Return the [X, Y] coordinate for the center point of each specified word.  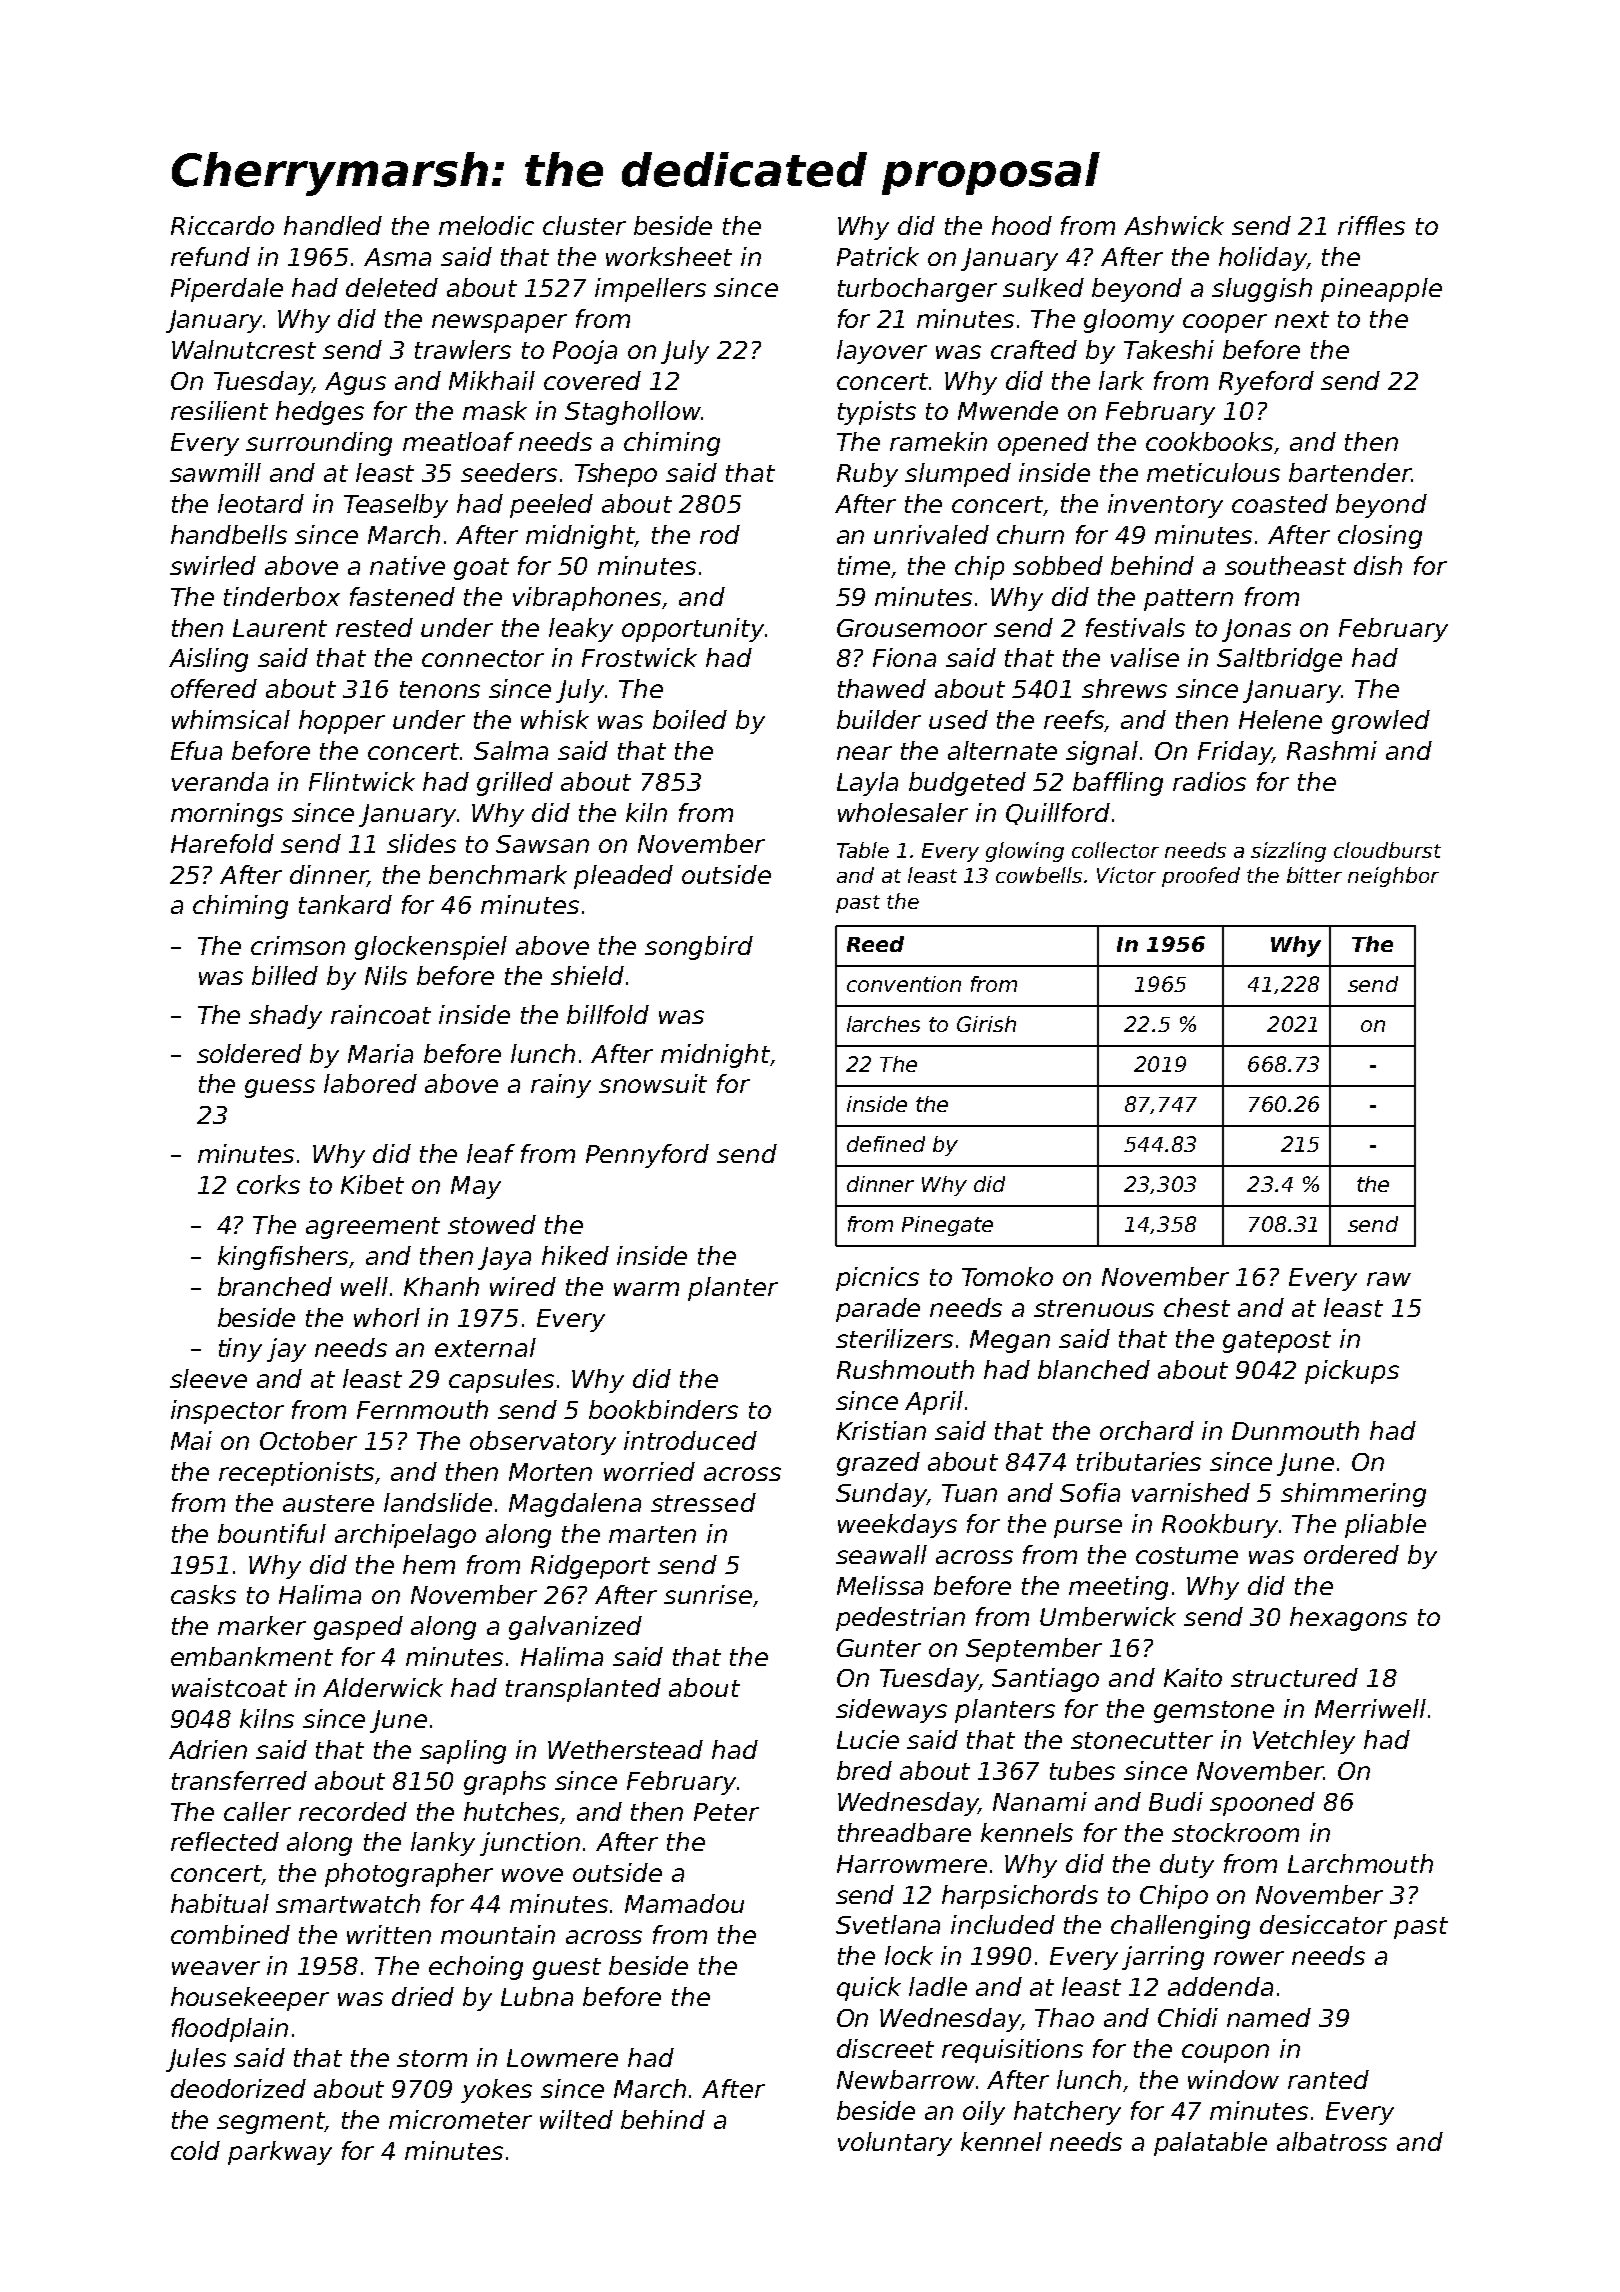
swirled [213, 565]
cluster [584, 225]
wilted [576, 2119]
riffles [1371, 225]
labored [370, 1083]
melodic [486, 225]
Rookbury [1220, 1526]
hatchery [1067, 2113]
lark [1121, 380]
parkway [280, 2153]
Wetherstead [625, 1749]
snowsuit [653, 1083]
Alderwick [383, 1687]
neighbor [1393, 877]
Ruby [867, 475]
